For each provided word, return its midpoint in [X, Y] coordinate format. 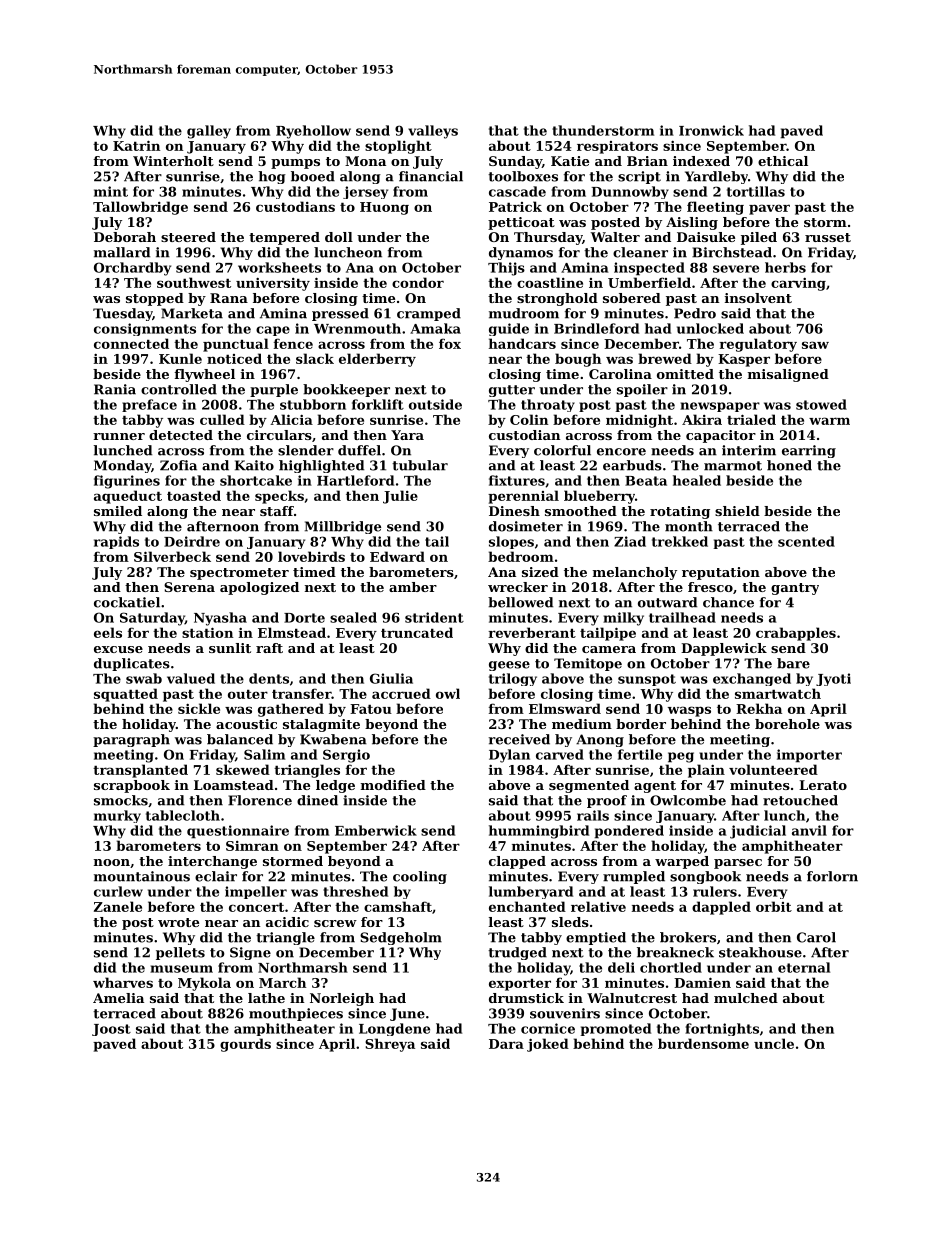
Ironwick [711, 130]
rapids [116, 542]
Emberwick [376, 830]
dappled [721, 908]
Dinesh [514, 511]
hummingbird [539, 832]
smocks [121, 800]
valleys [433, 132]
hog [272, 177]
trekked [680, 541]
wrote [178, 922]
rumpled [634, 877]
